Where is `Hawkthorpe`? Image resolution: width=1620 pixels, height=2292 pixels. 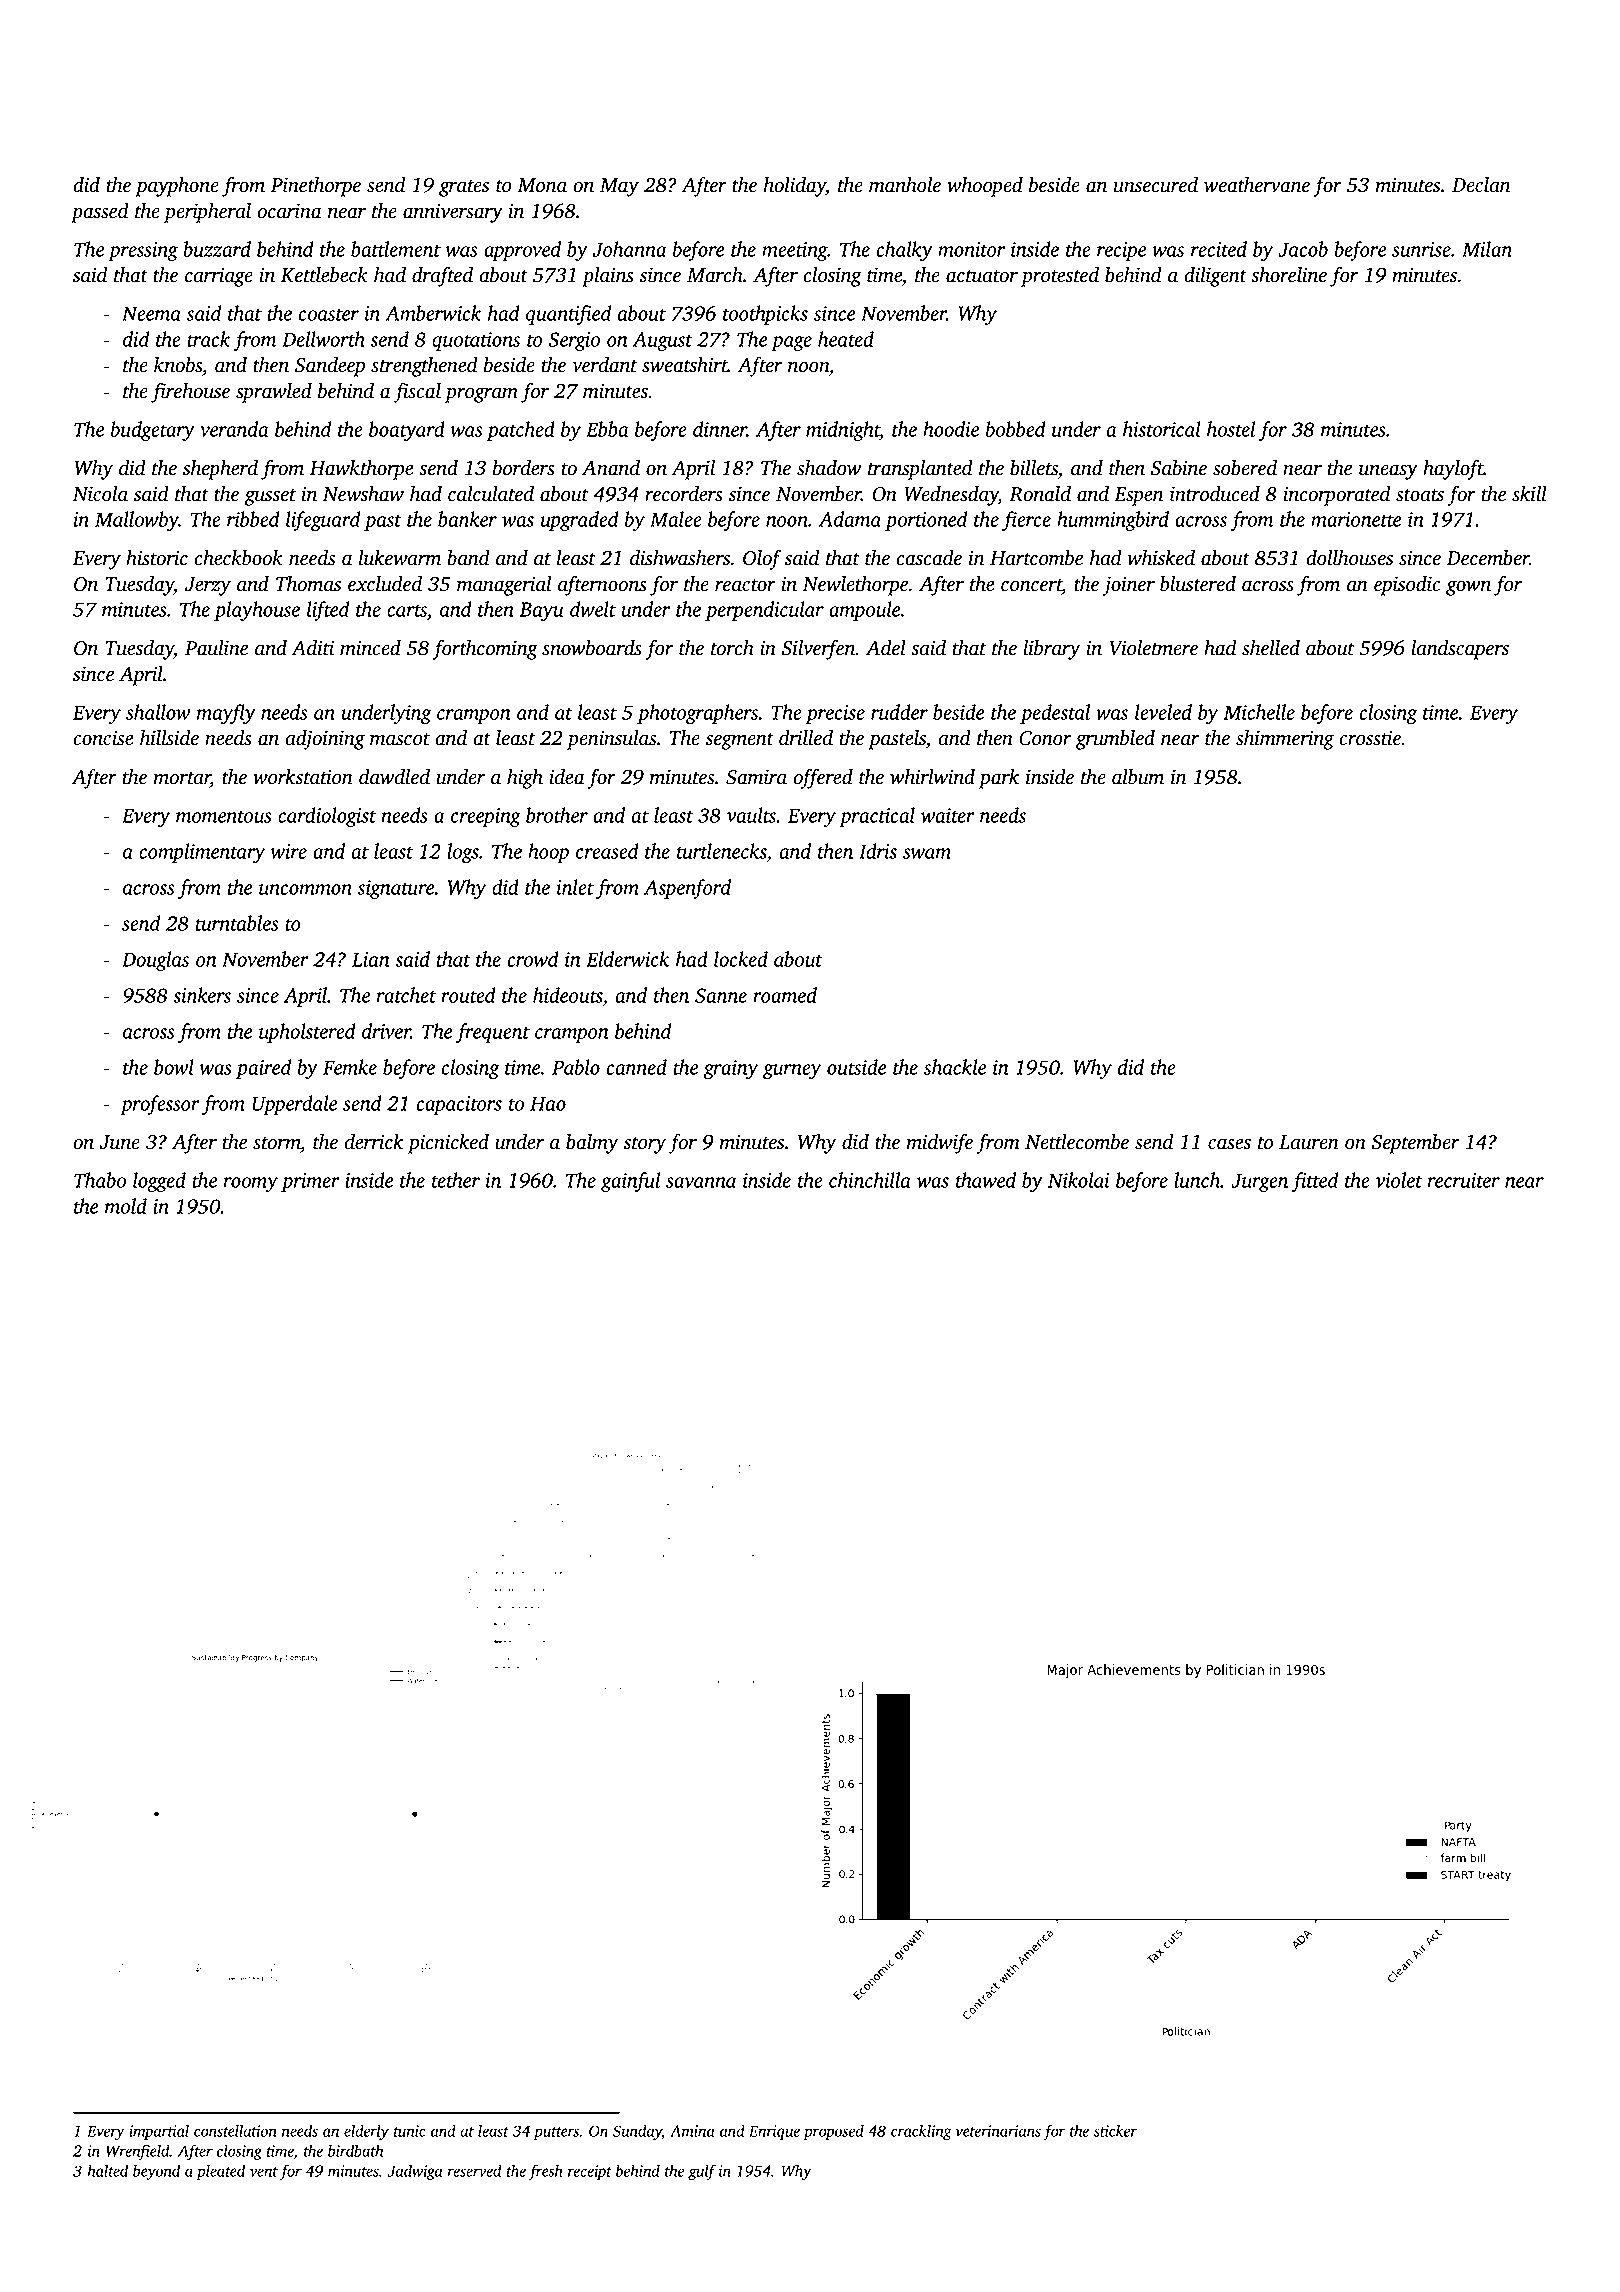 Hawkthorpe is located at coordinates (361, 470).
